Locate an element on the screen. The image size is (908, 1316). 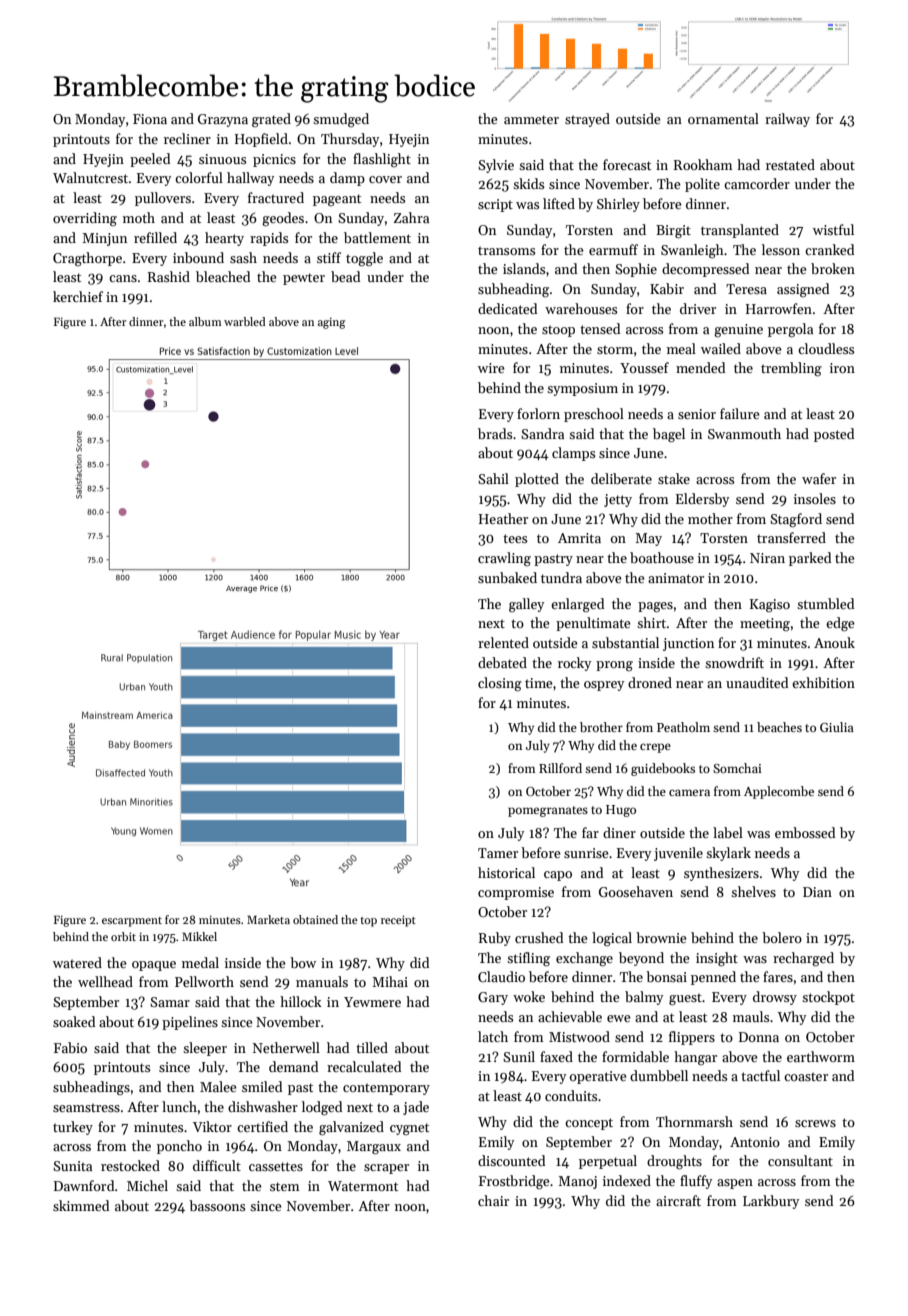
Tamer is located at coordinates (498, 853).
